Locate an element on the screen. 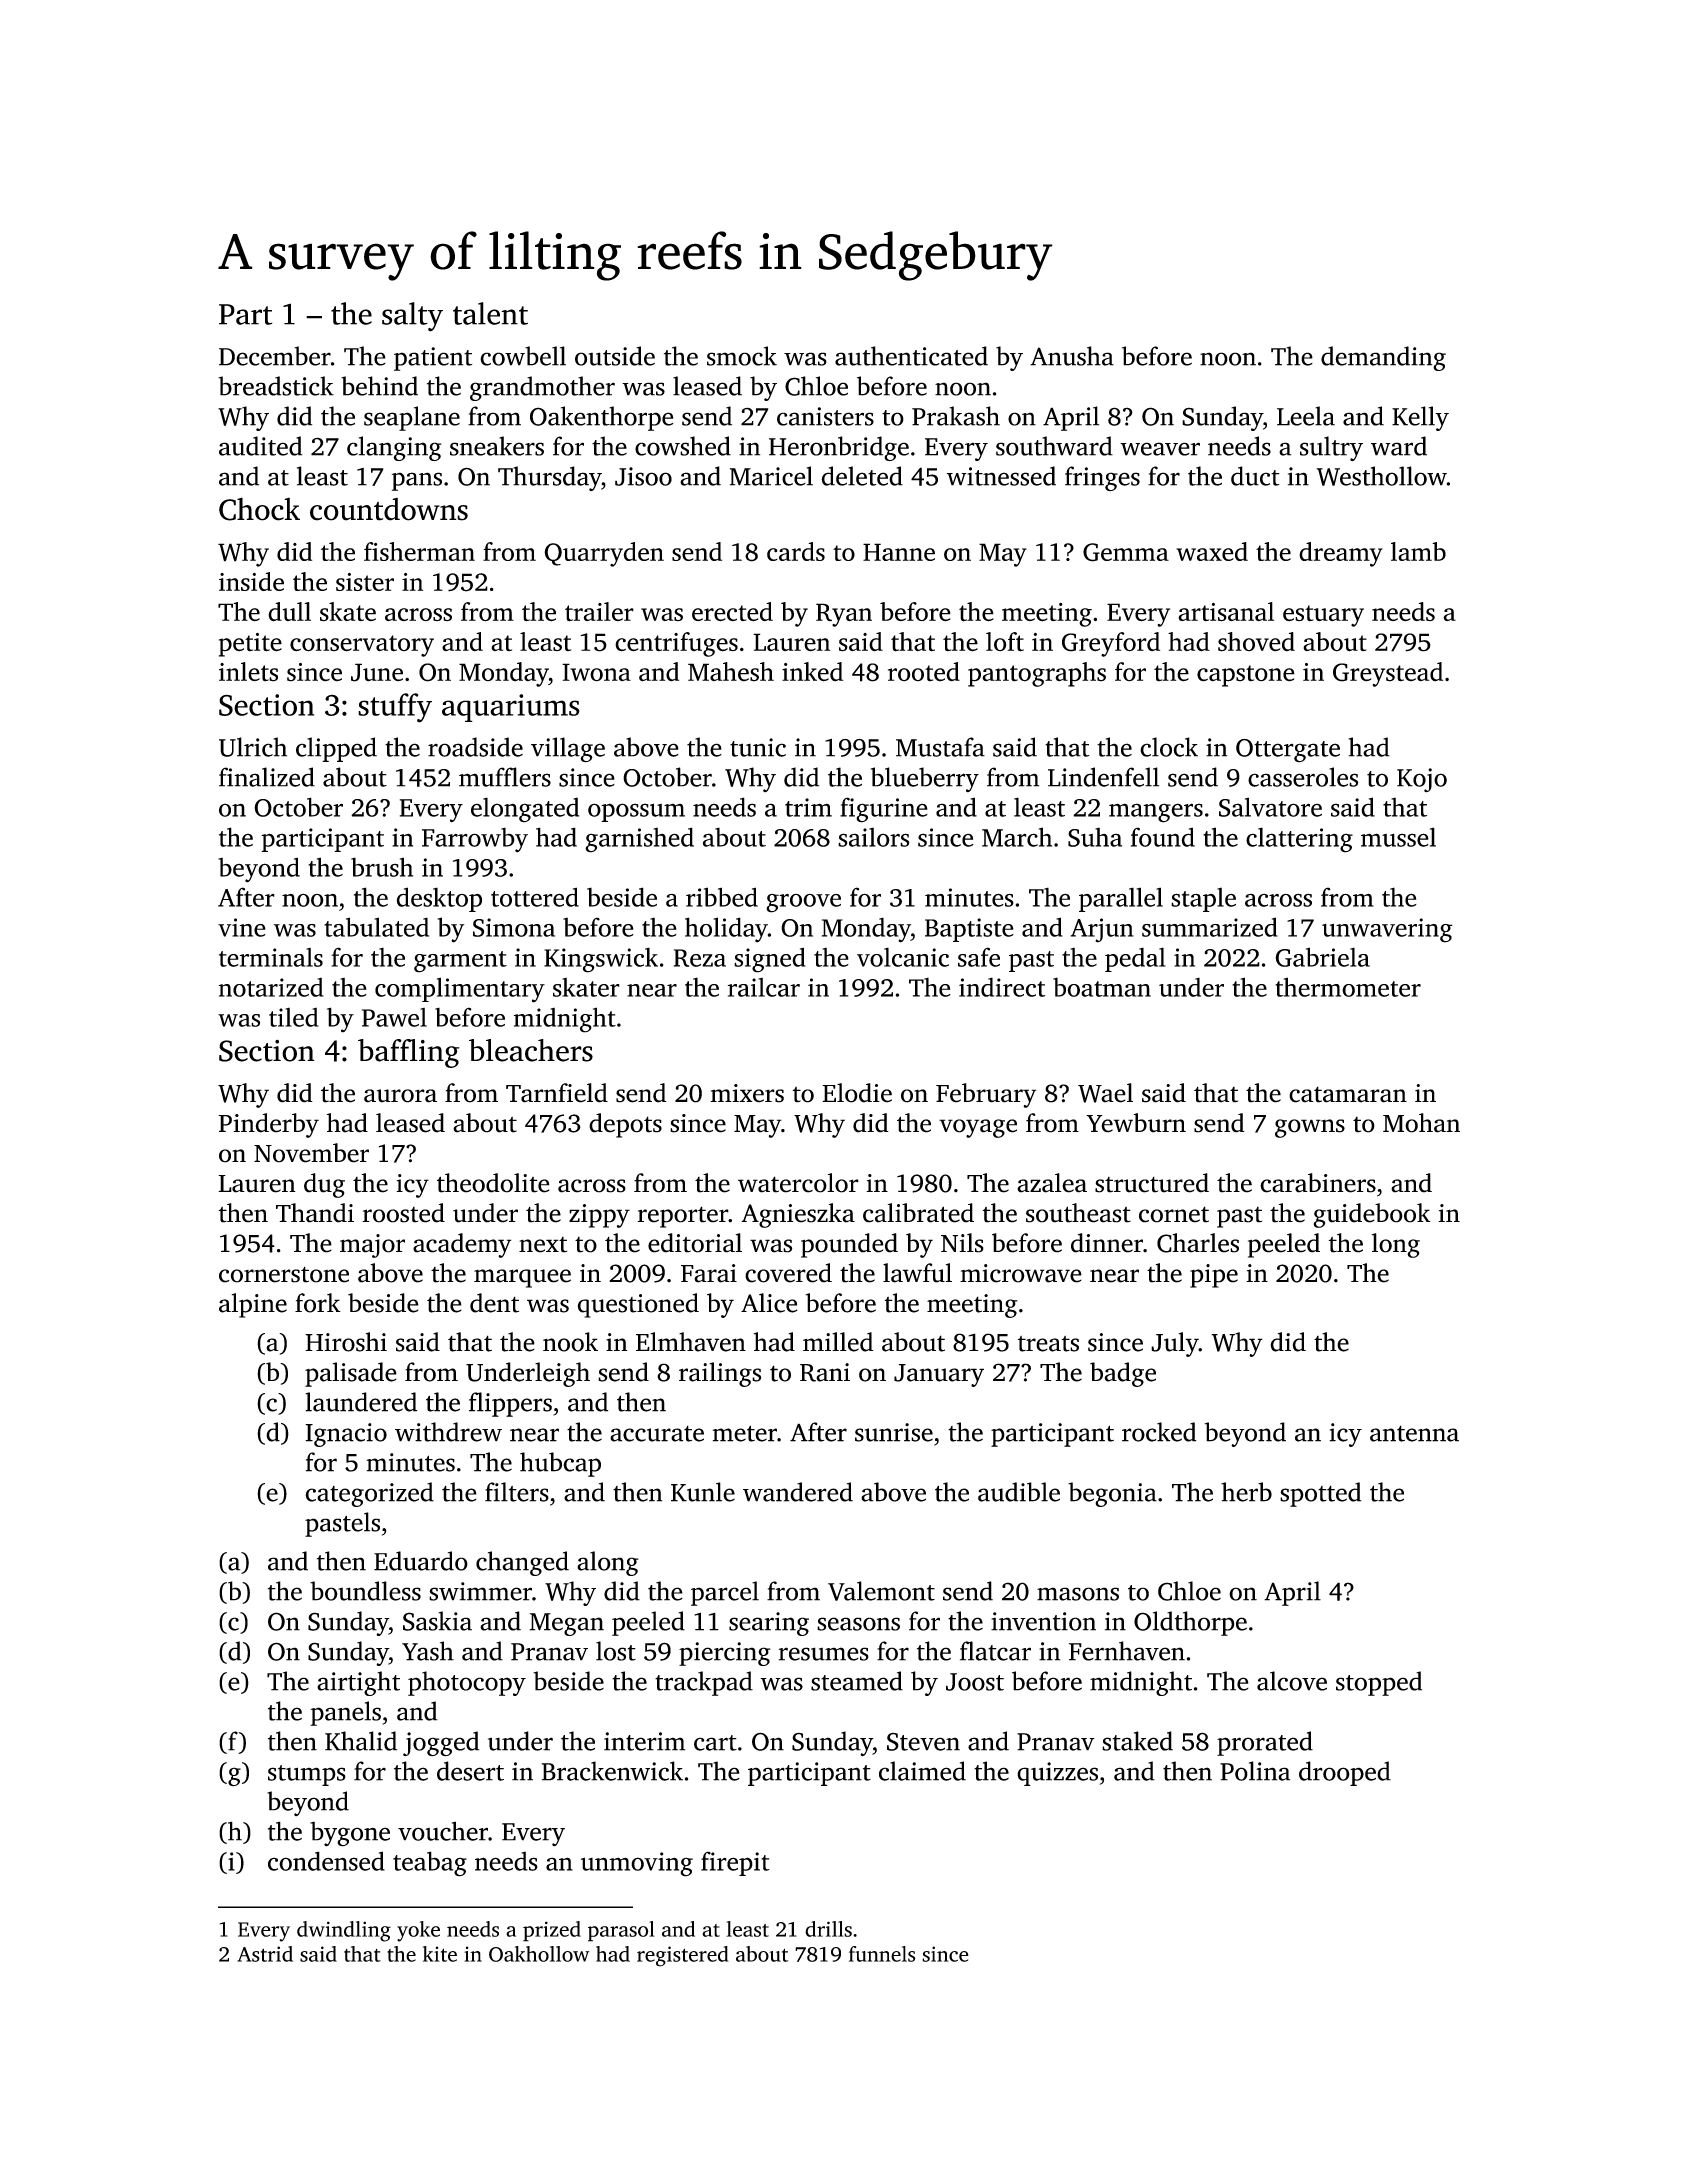  Iwona is located at coordinates (596, 672).
